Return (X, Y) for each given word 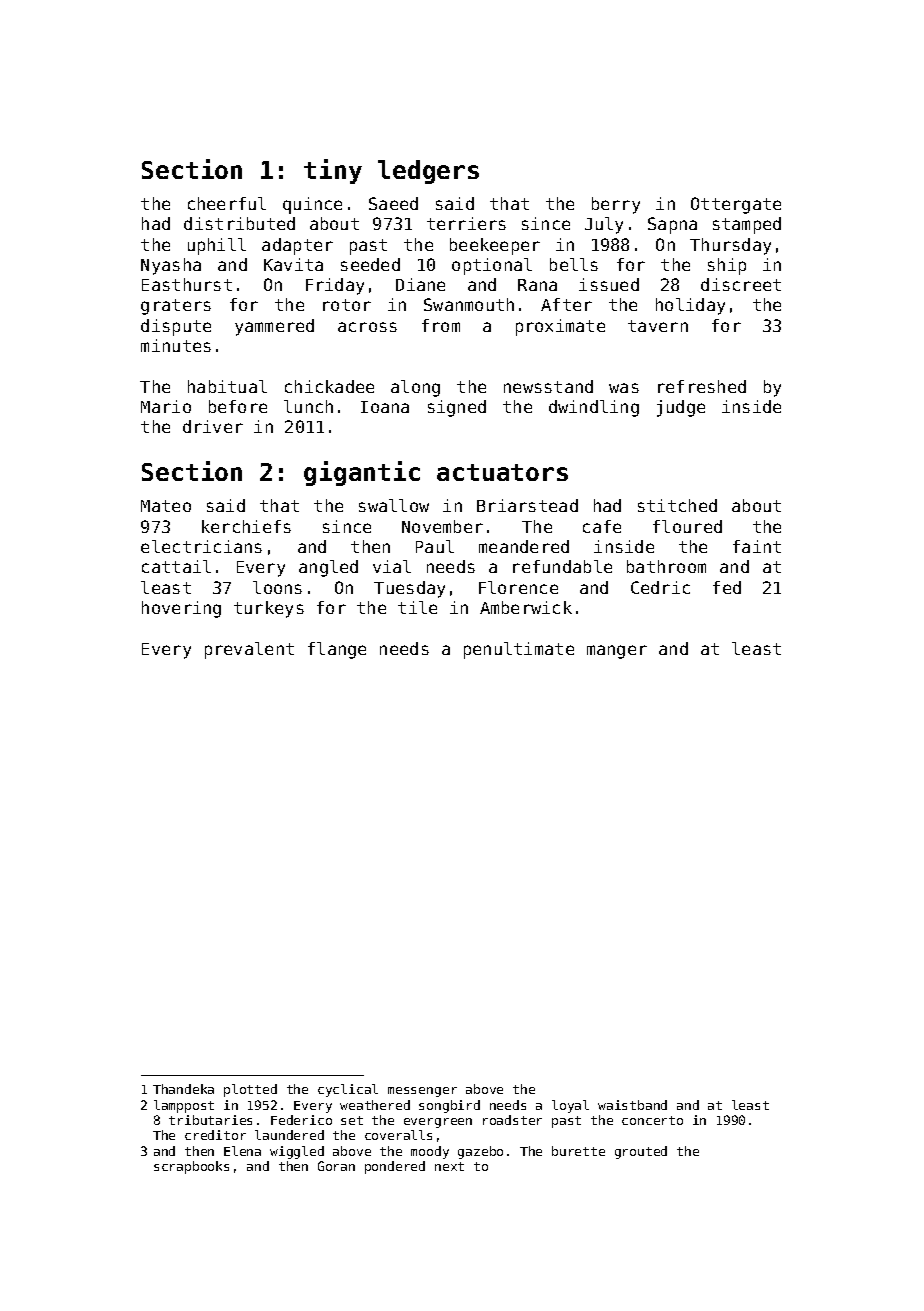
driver (213, 426)
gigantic (362, 473)
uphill (217, 246)
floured (687, 526)
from (441, 325)
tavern (658, 326)
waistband (632, 1105)
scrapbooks (191, 1167)
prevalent (249, 650)
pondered (395, 1167)
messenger (422, 1092)
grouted (641, 1152)
